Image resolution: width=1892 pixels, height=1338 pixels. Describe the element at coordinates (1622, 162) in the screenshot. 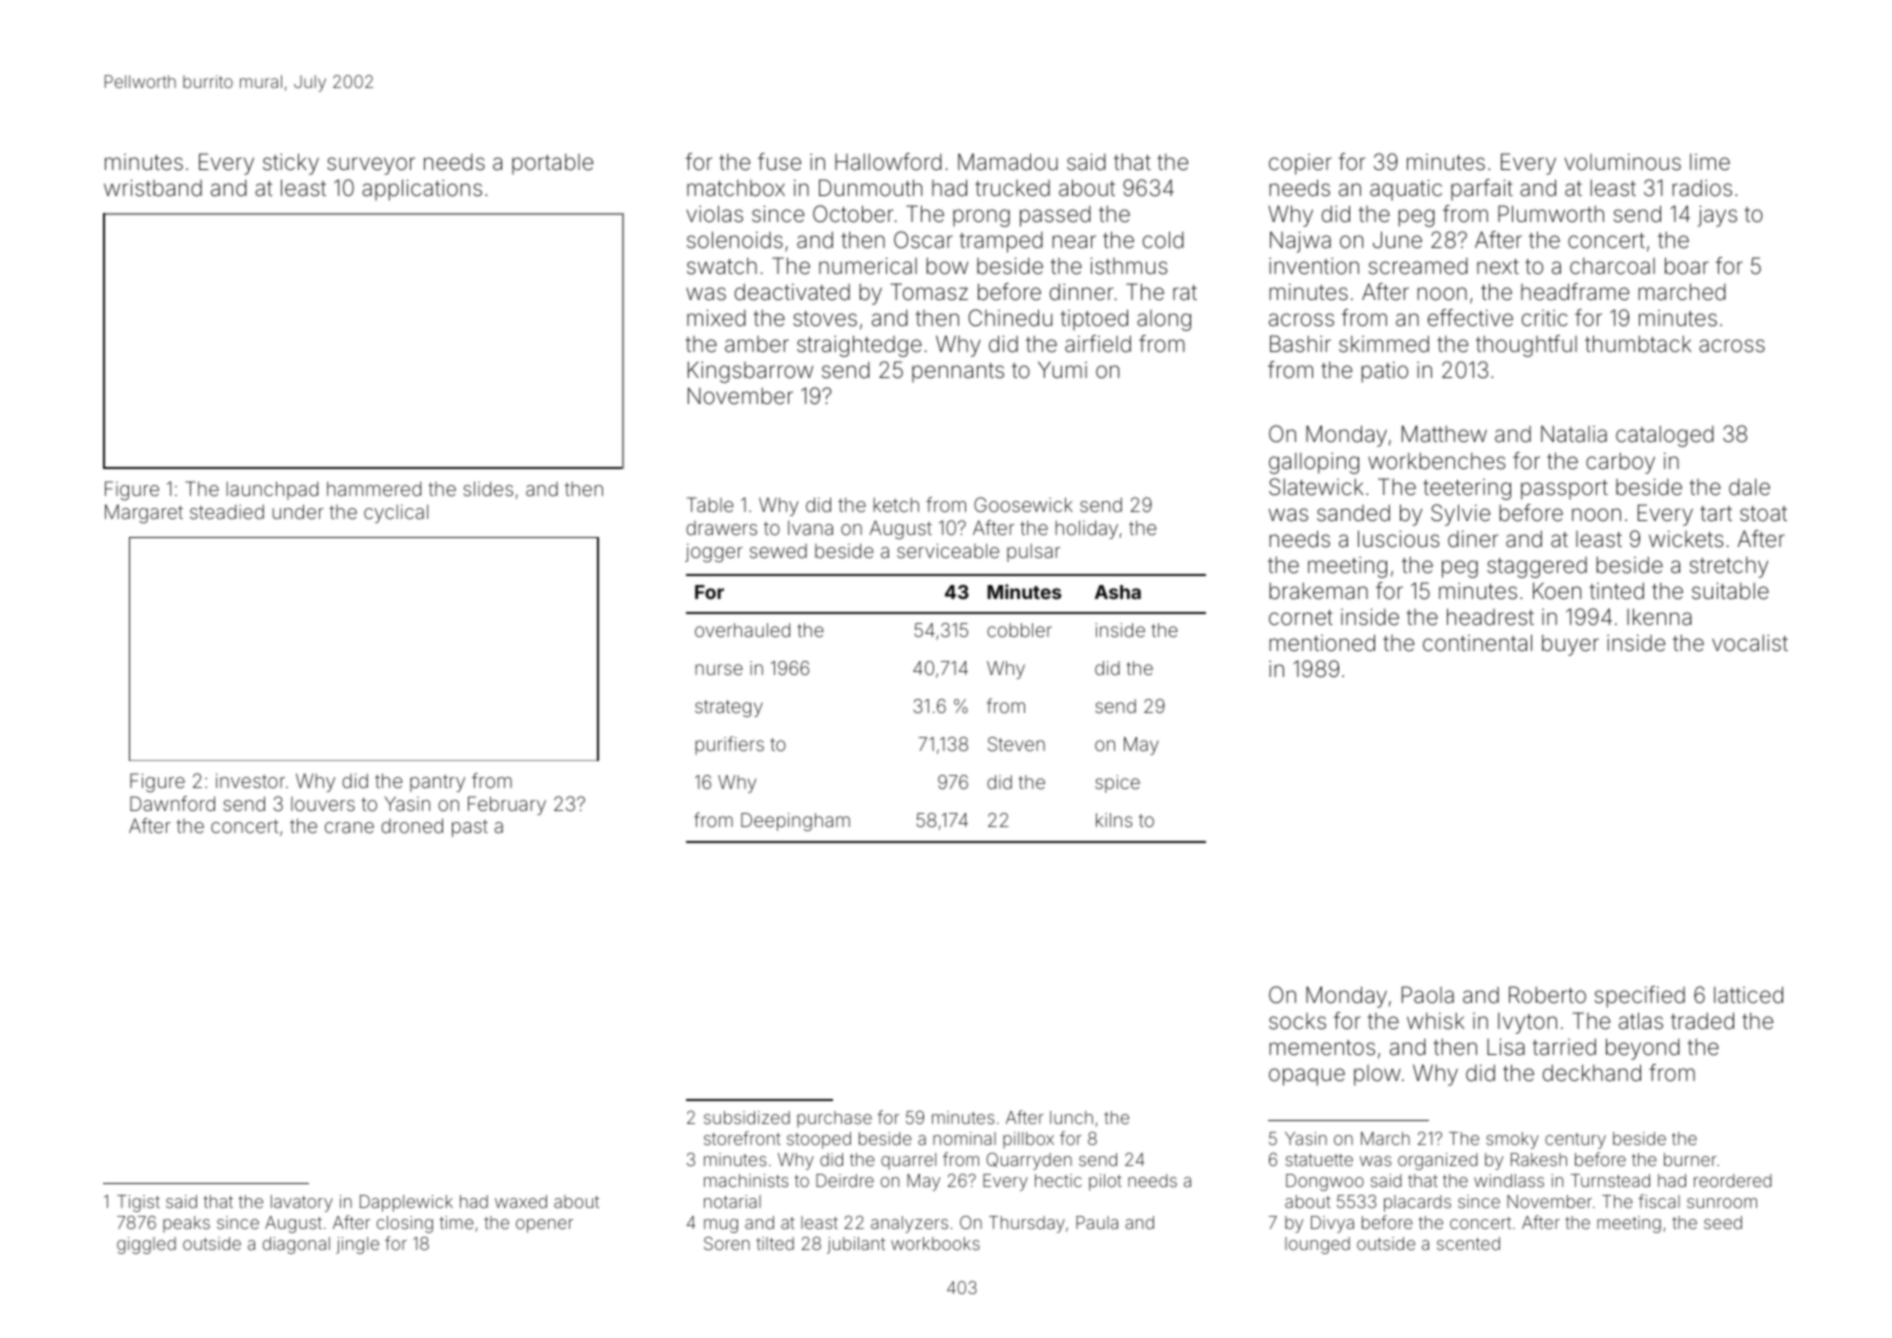

I see `voluminous` at that location.
